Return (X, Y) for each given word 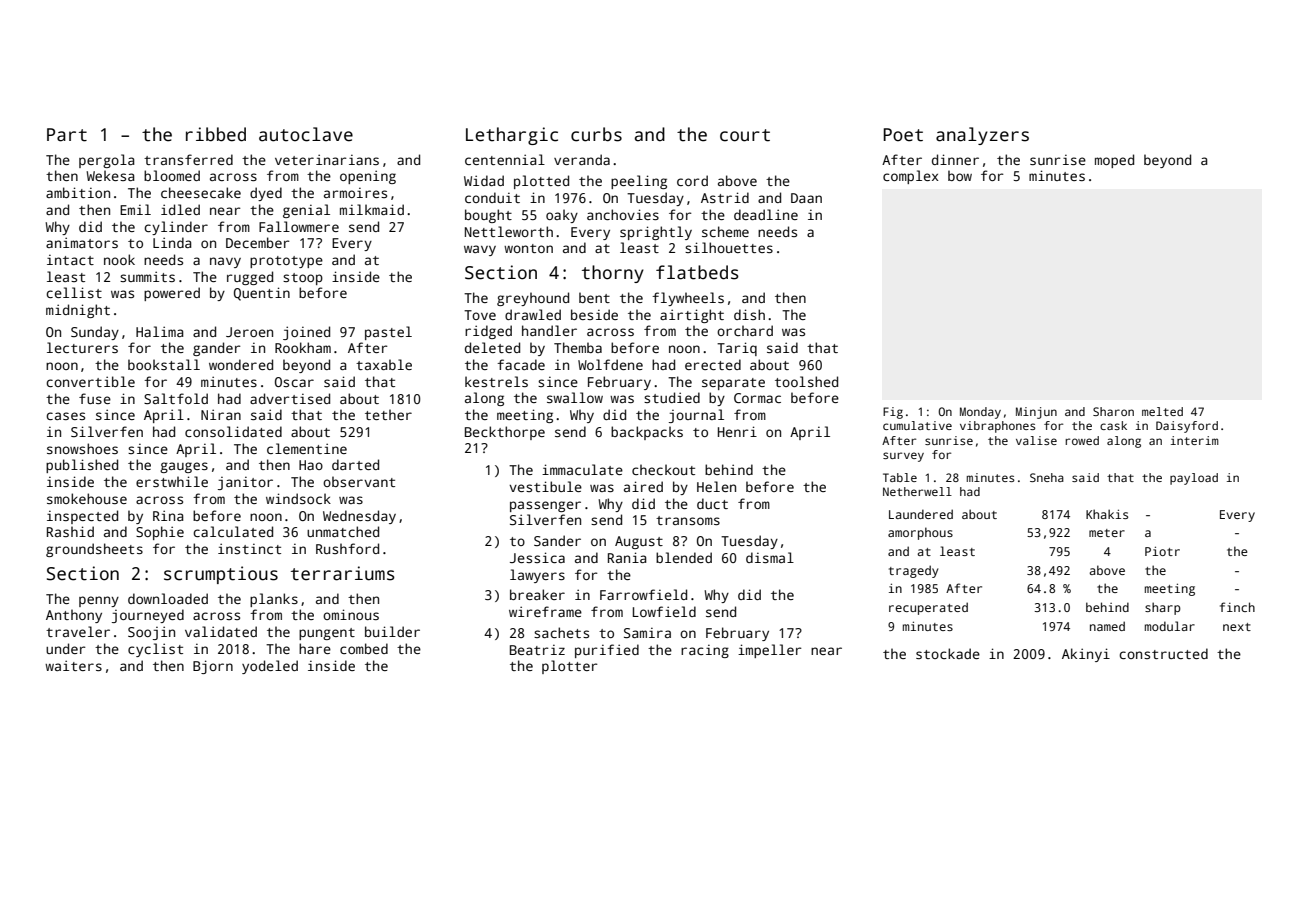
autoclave (306, 134)
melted (1162, 411)
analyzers (982, 136)
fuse (95, 398)
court (745, 135)
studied (672, 397)
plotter (570, 667)
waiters (73, 665)
